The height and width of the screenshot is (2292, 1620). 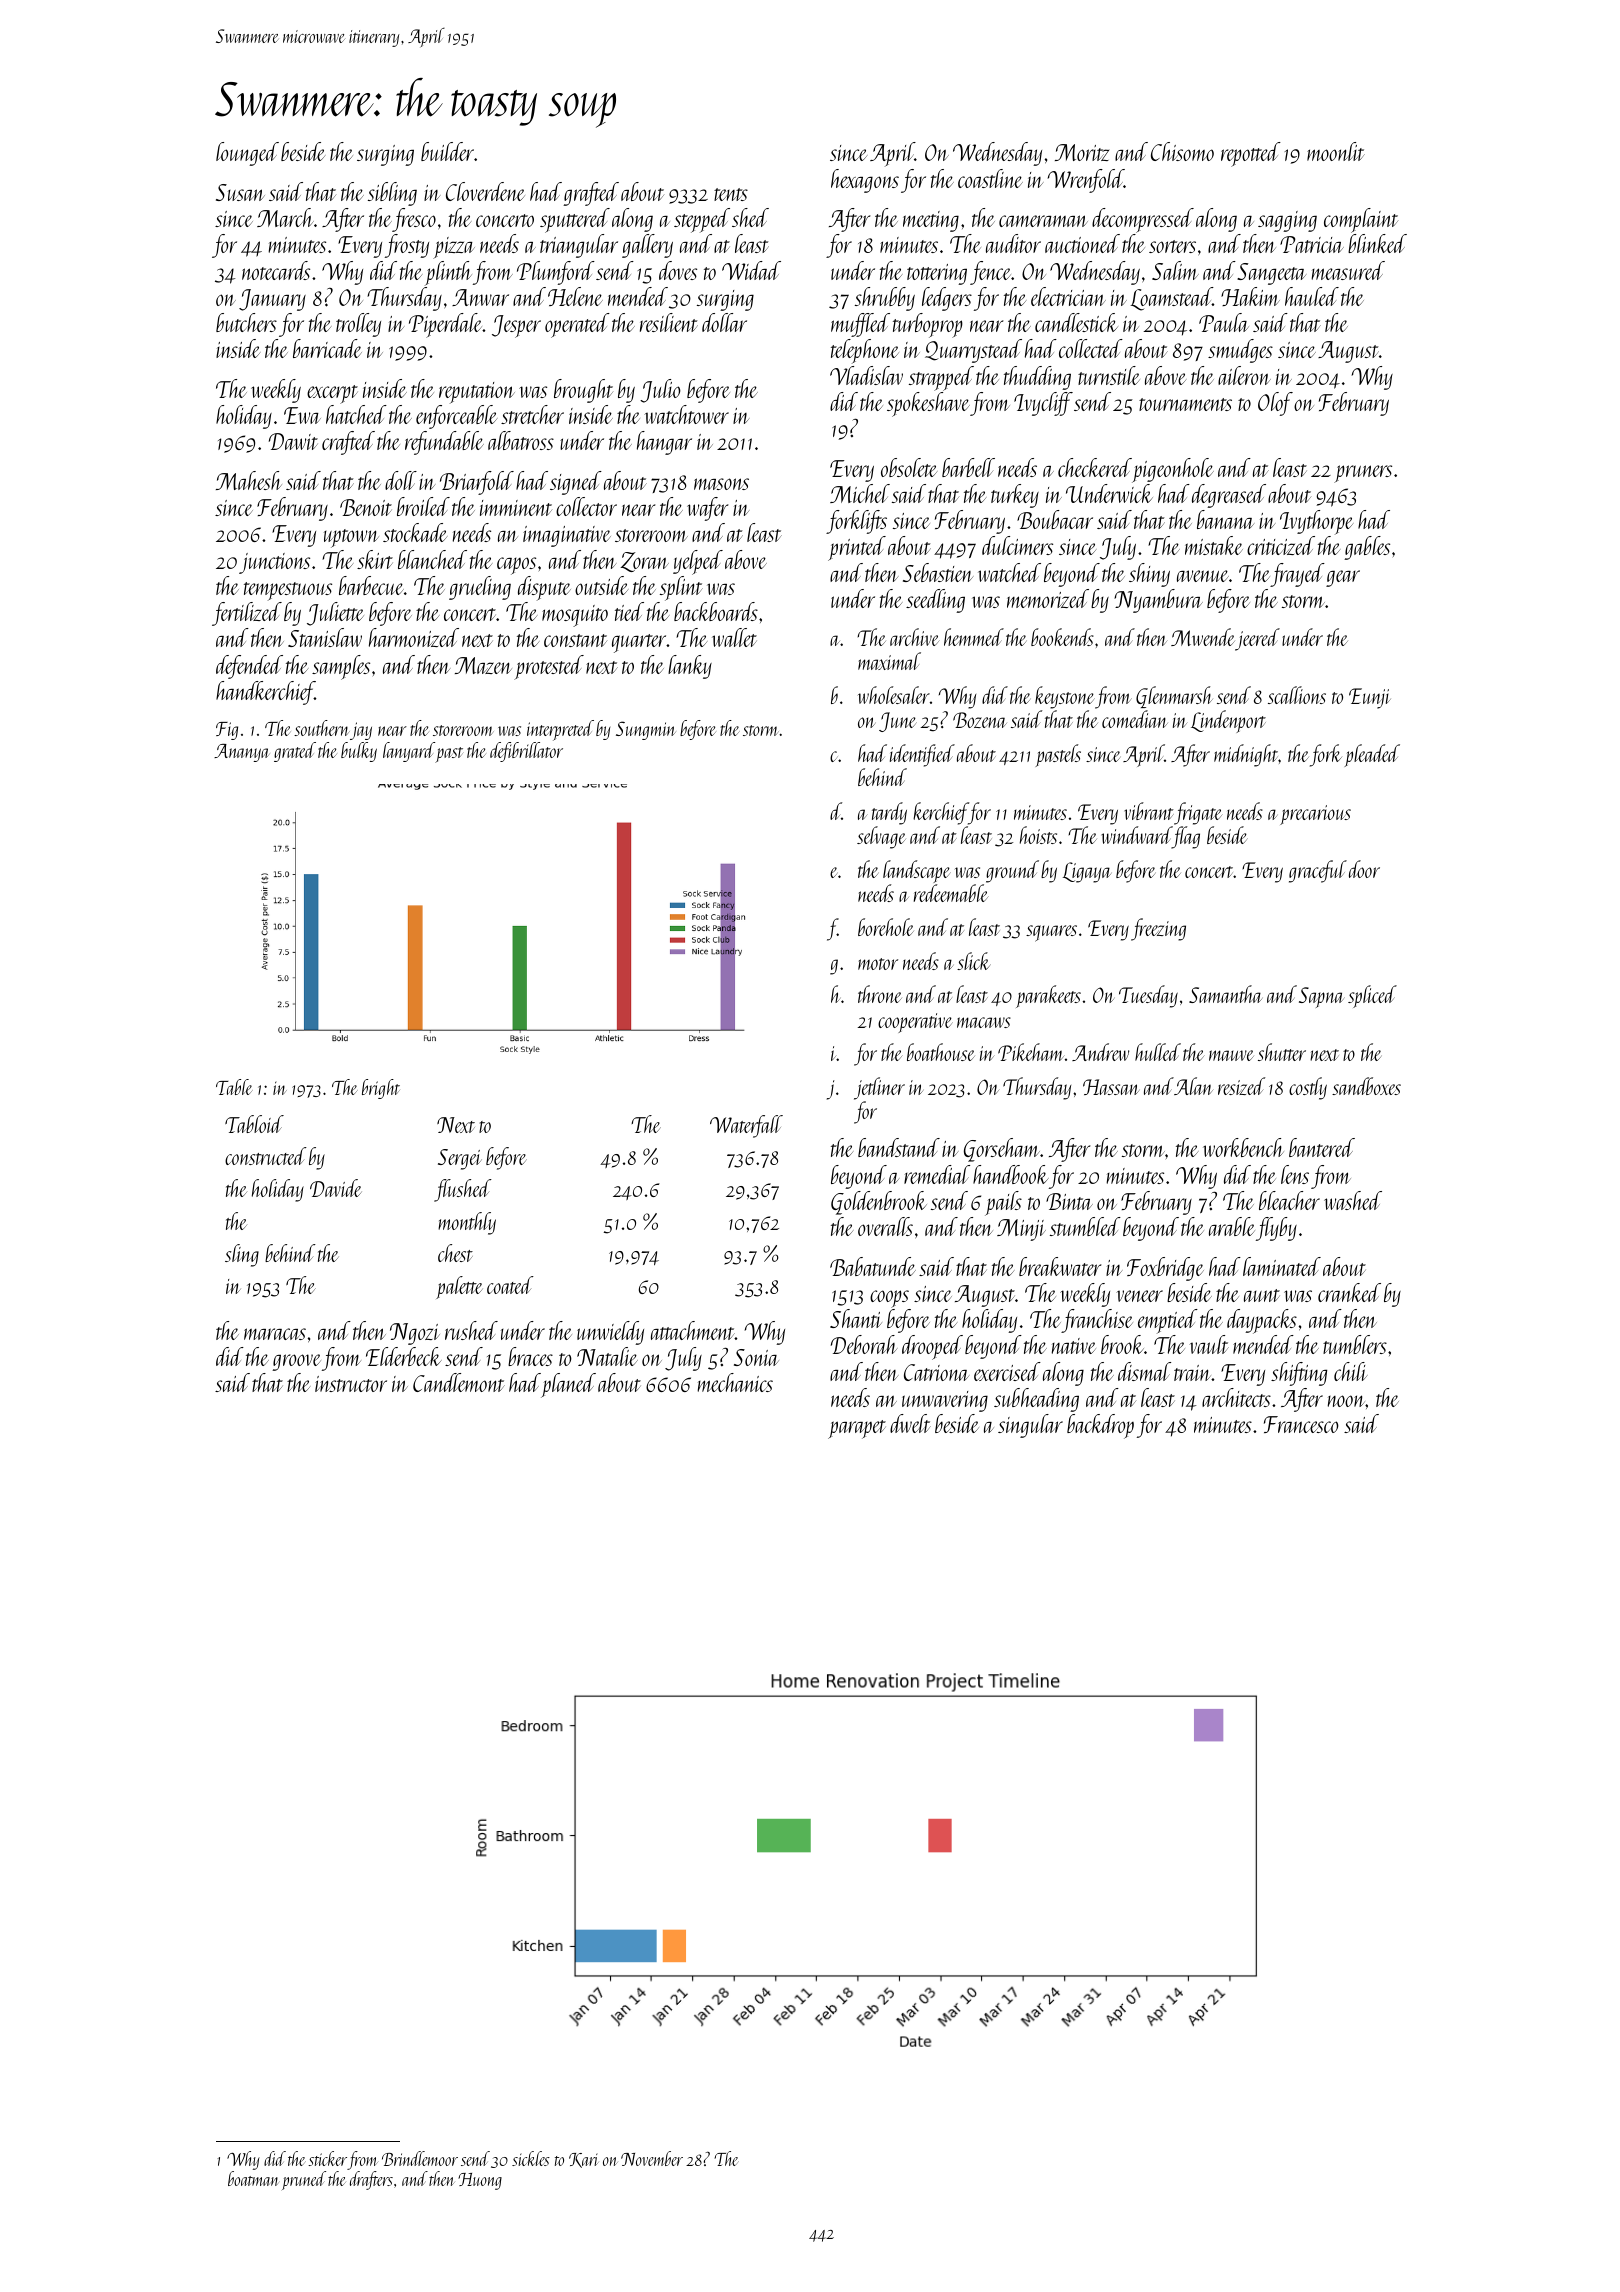 What do you see at coordinates (731, 194) in the screenshot?
I see `tents` at bounding box center [731, 194].
